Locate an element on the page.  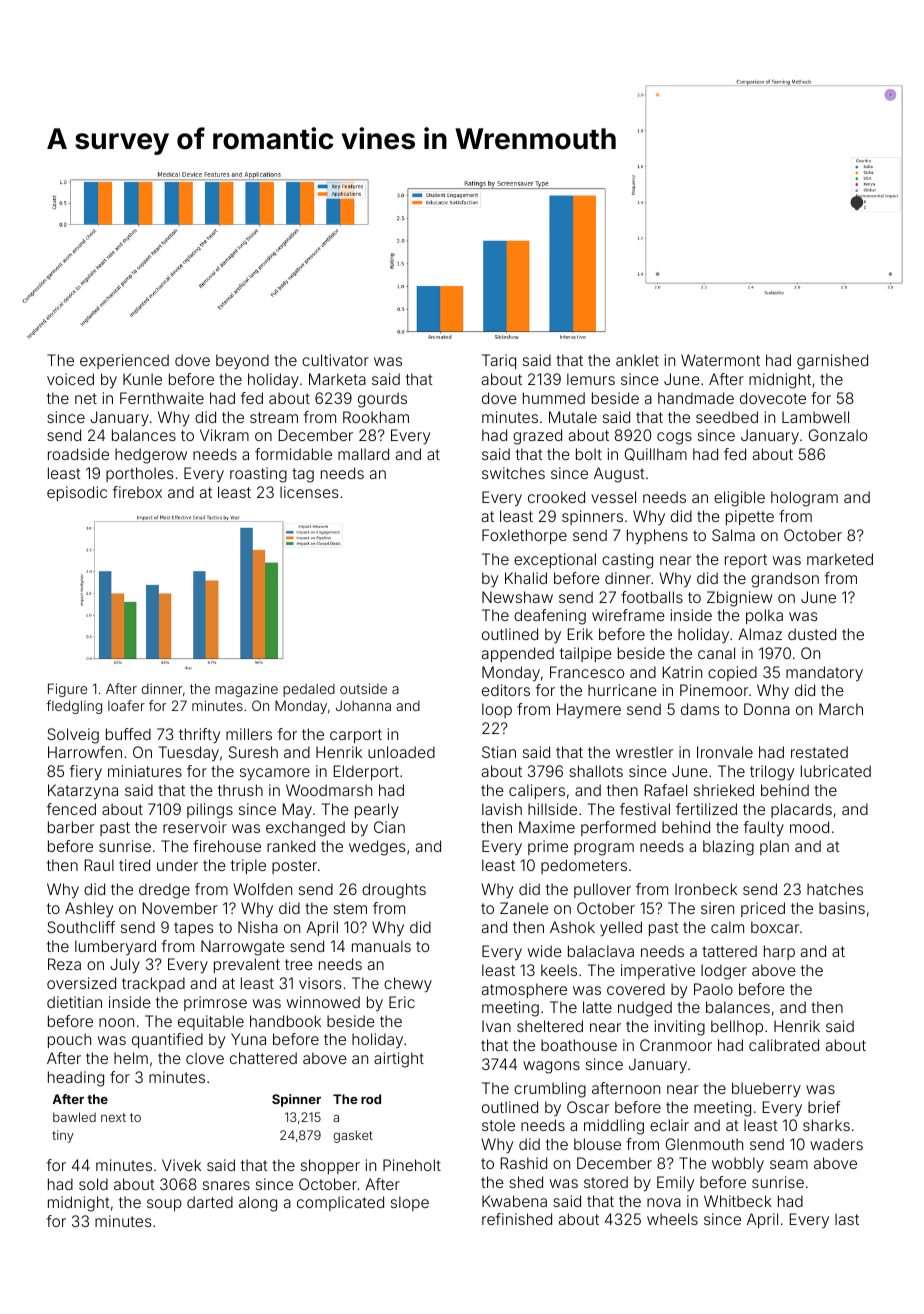
Watermont is located at coordinates (720, 360).
